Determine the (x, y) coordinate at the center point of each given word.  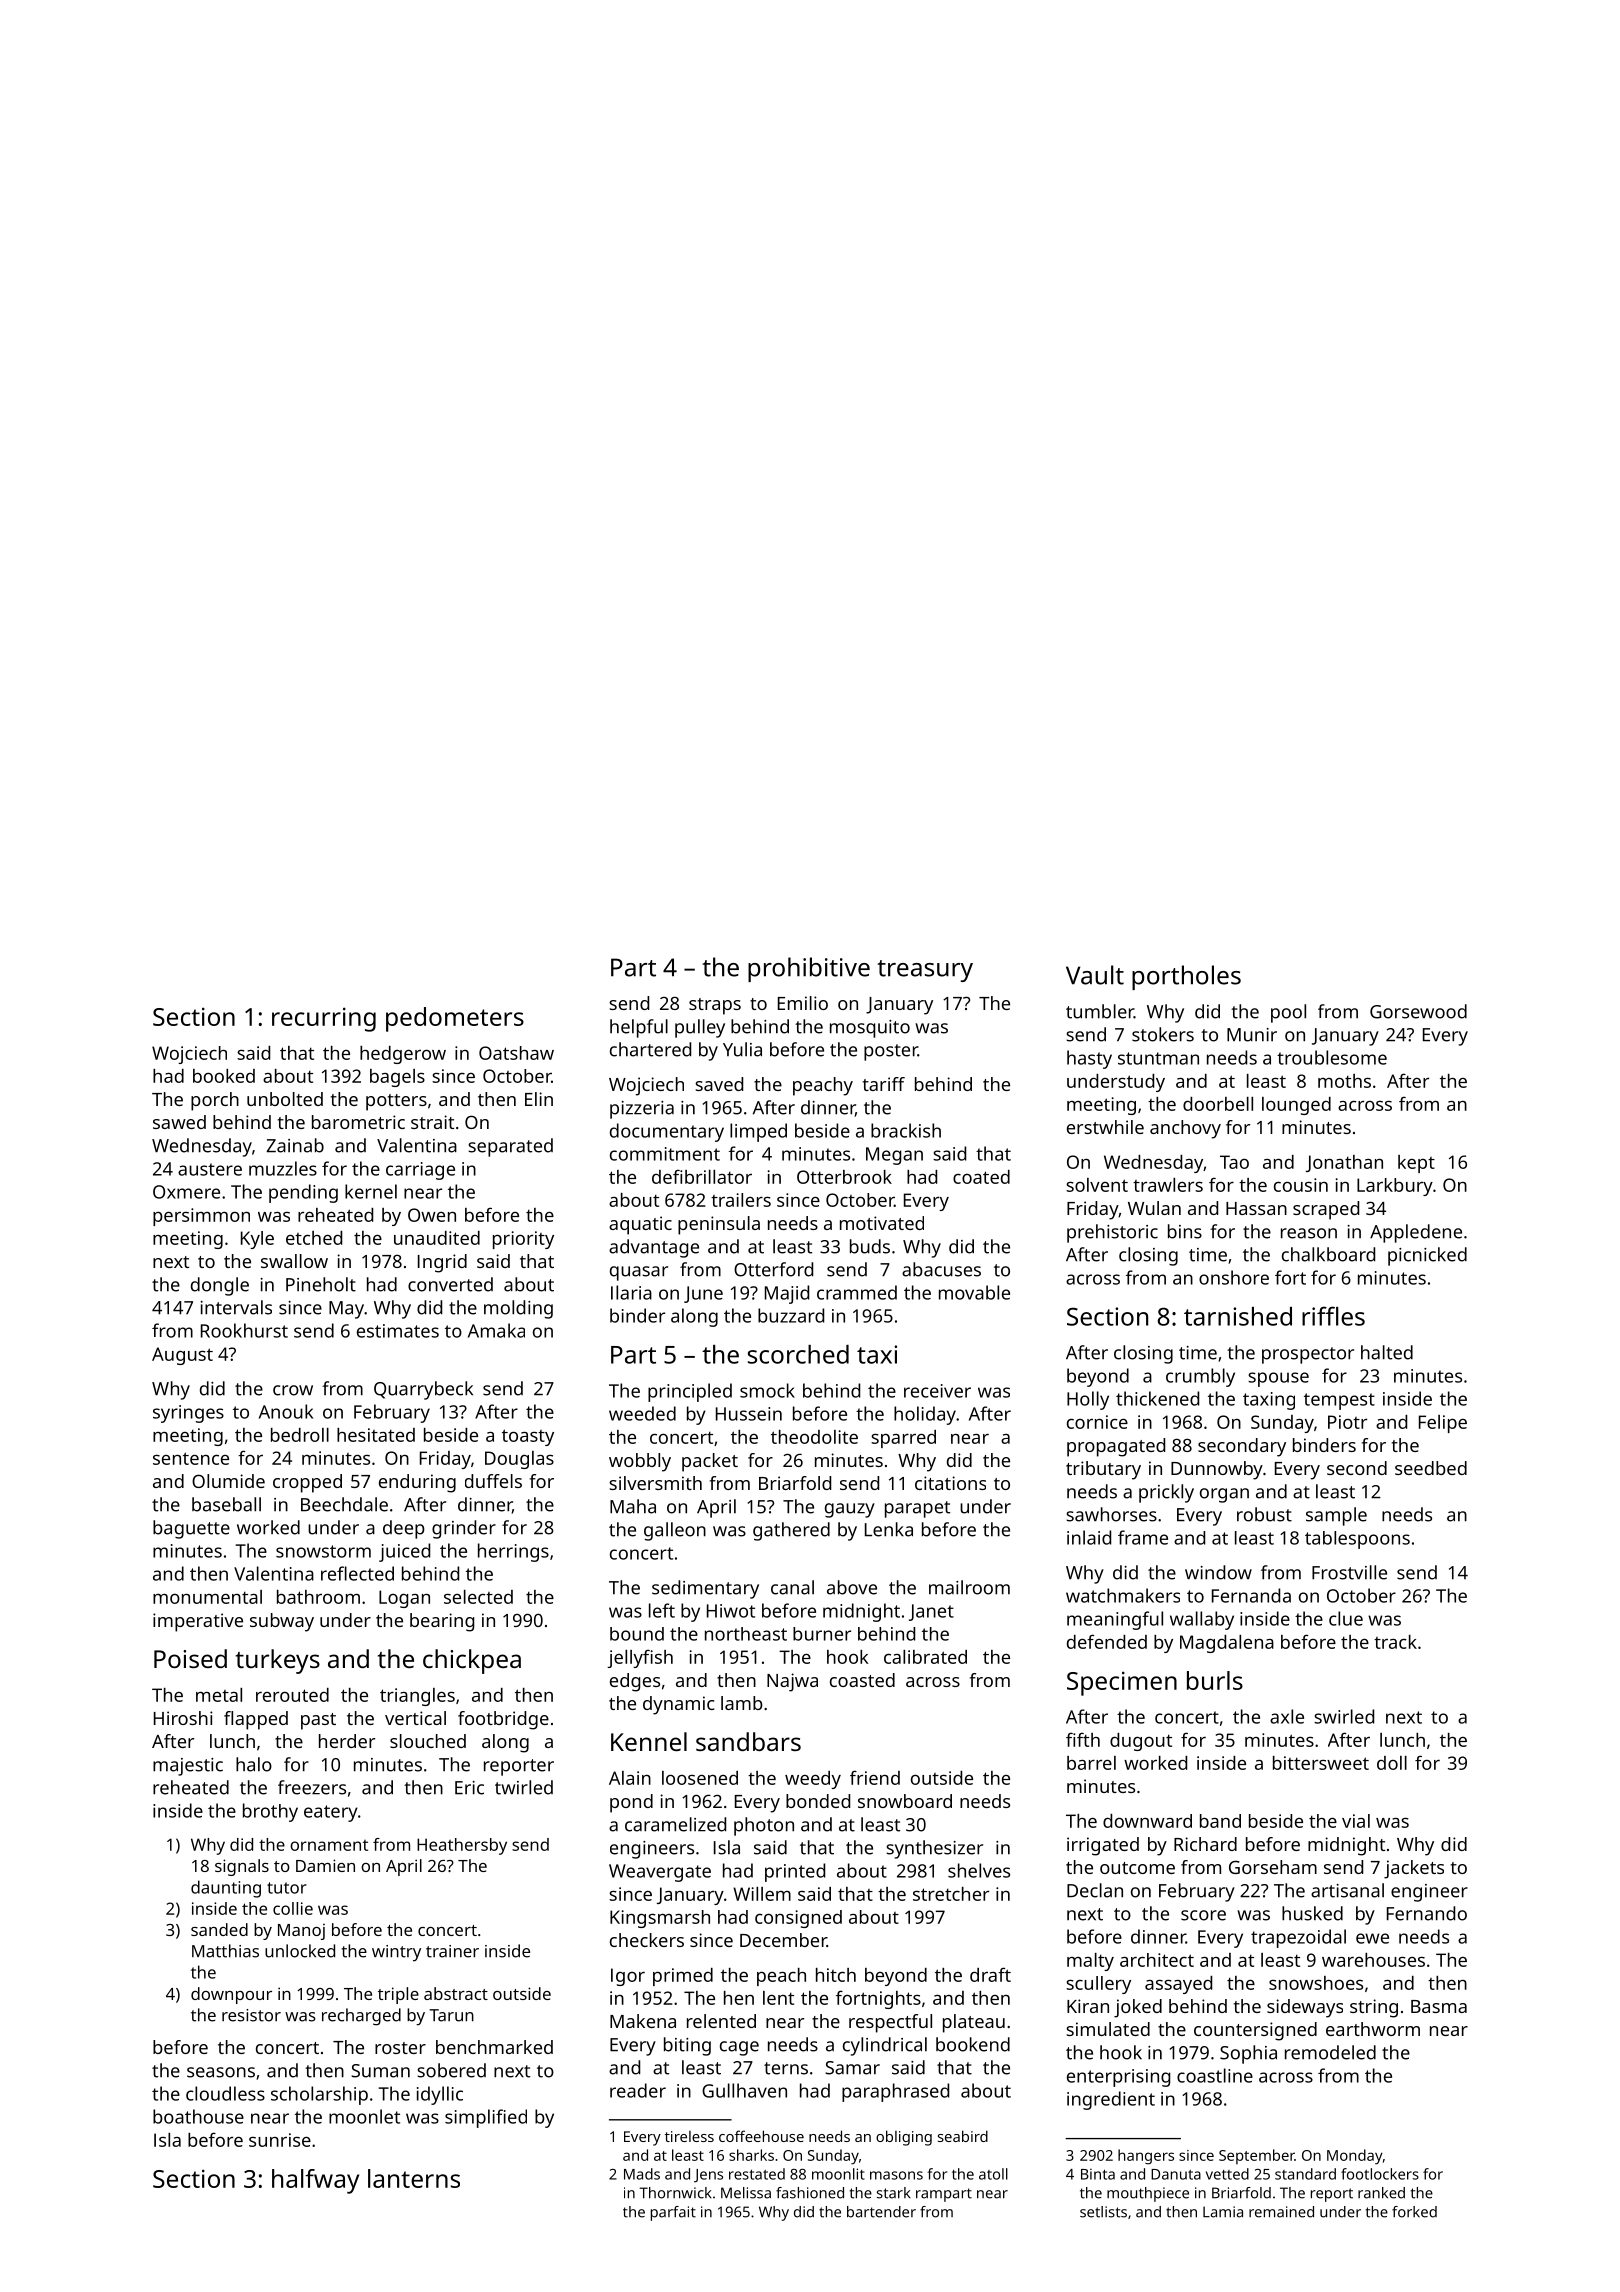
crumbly (1200, 1377)
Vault (1095, 975)
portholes (1186, 977)
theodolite (814, 1437)
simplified (486, 2118)
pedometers (455, 1019)
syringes (188, 1414)
